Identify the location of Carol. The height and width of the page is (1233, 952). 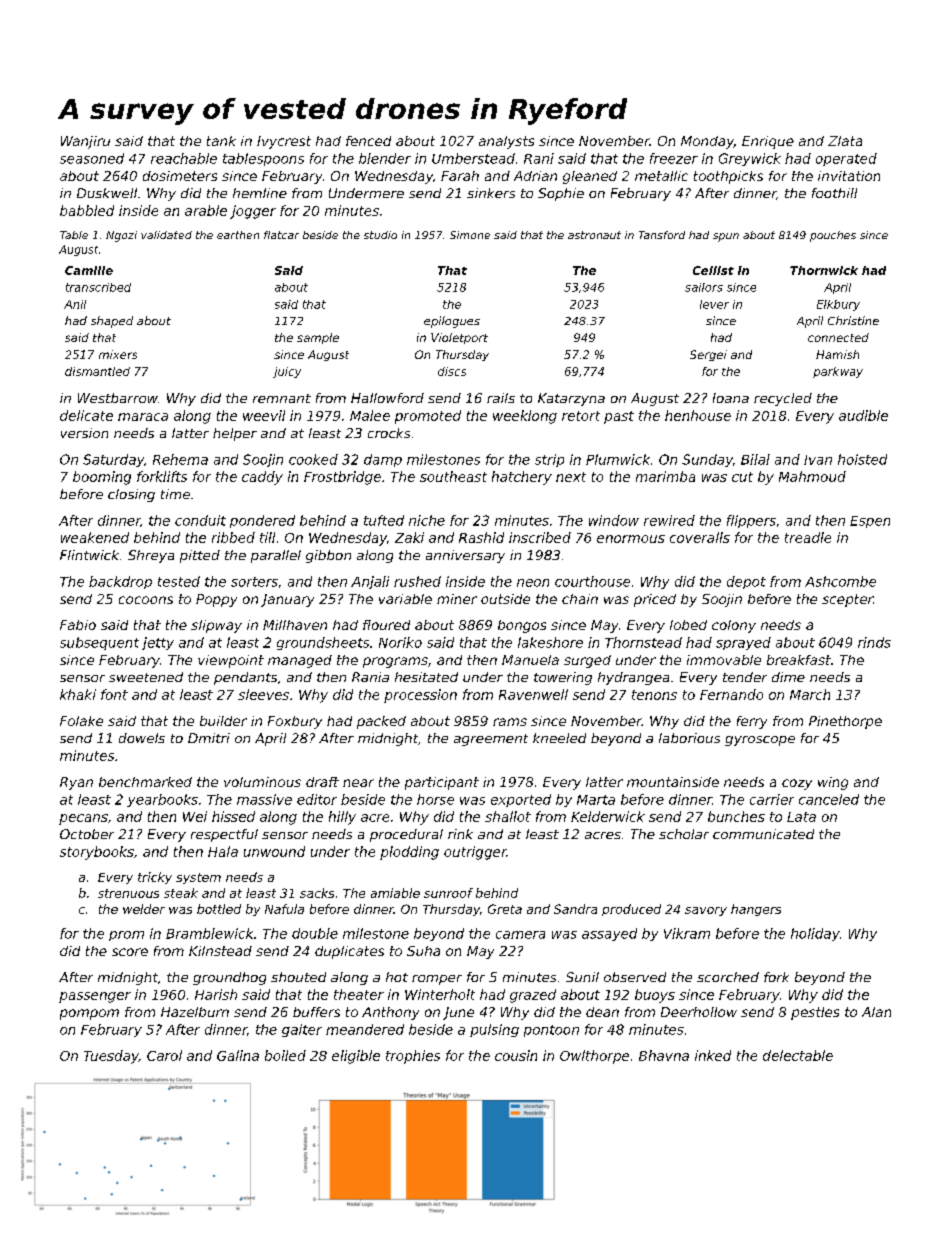
(164, 1055).
